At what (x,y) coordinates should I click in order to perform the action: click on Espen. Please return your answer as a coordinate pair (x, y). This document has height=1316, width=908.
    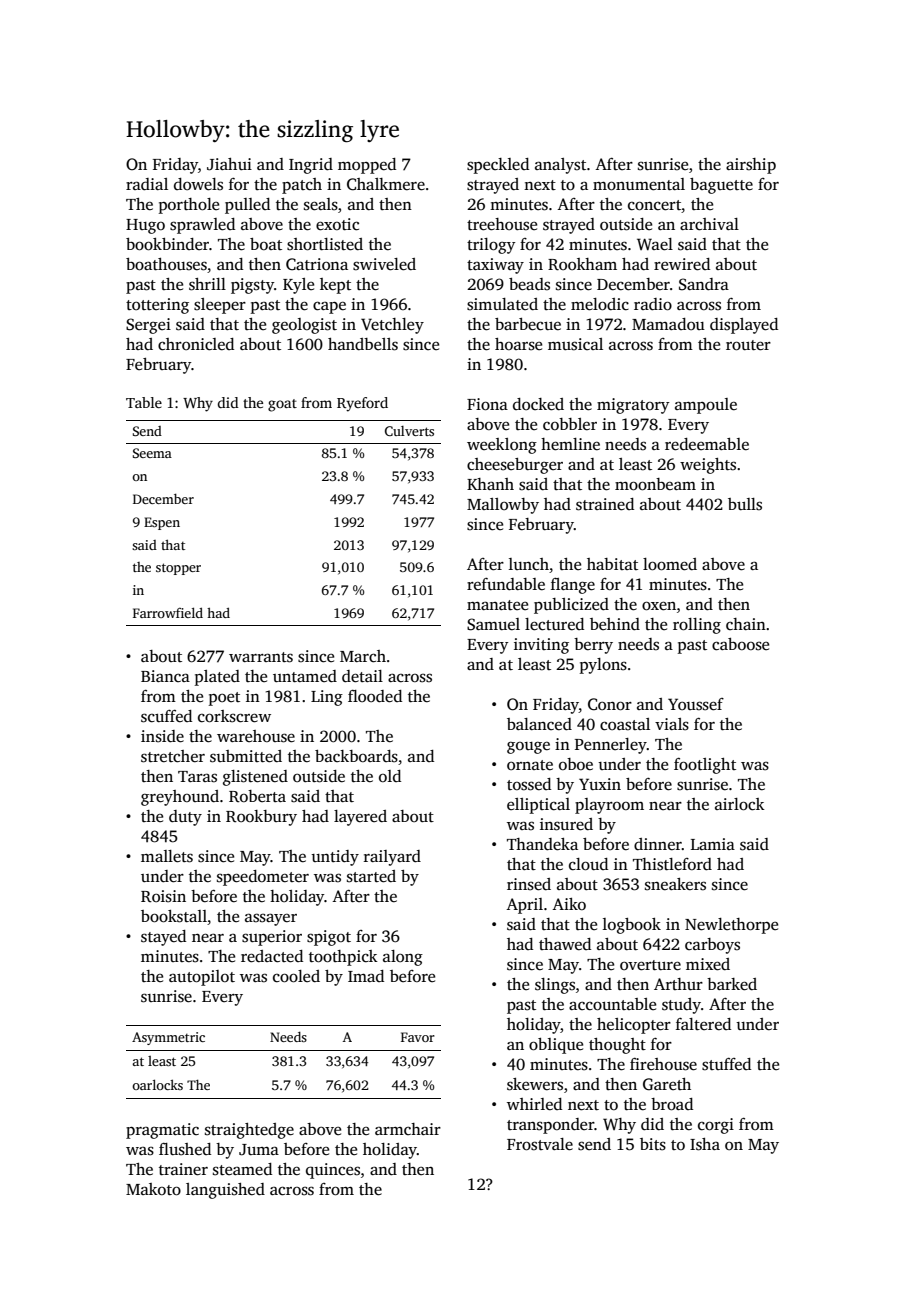
    Looking at the image, I should click on (162, 523).
